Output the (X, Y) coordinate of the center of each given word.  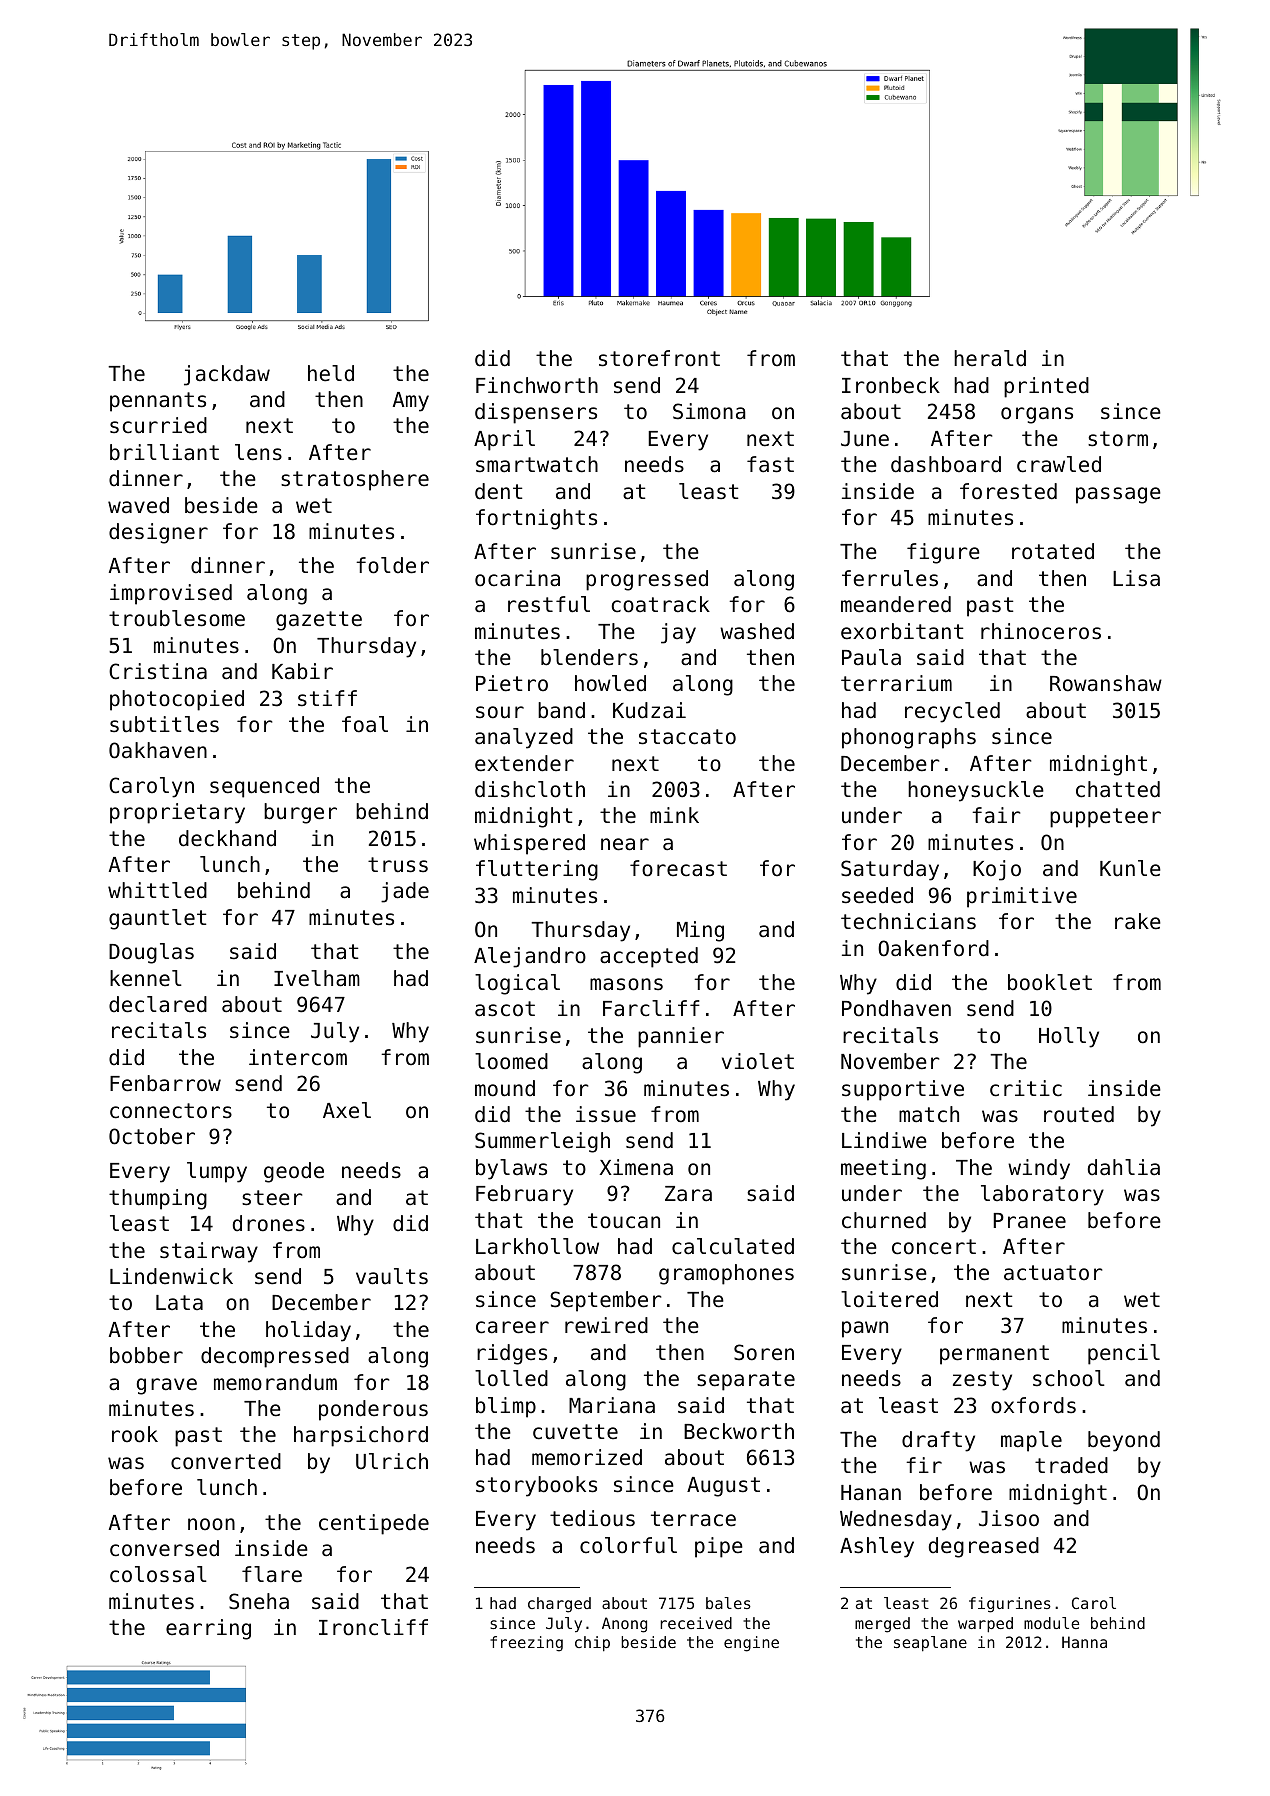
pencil (1124, 1354)
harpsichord (361, 1436)
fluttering (537, 870)
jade (405, 892)
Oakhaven (158, 750)
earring (208, 1629)
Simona (709, 411)
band (561, 710)
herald (990, 358)
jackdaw (227, 375)
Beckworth (739, 1431)
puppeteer (1105, 818)
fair (996, 815)
